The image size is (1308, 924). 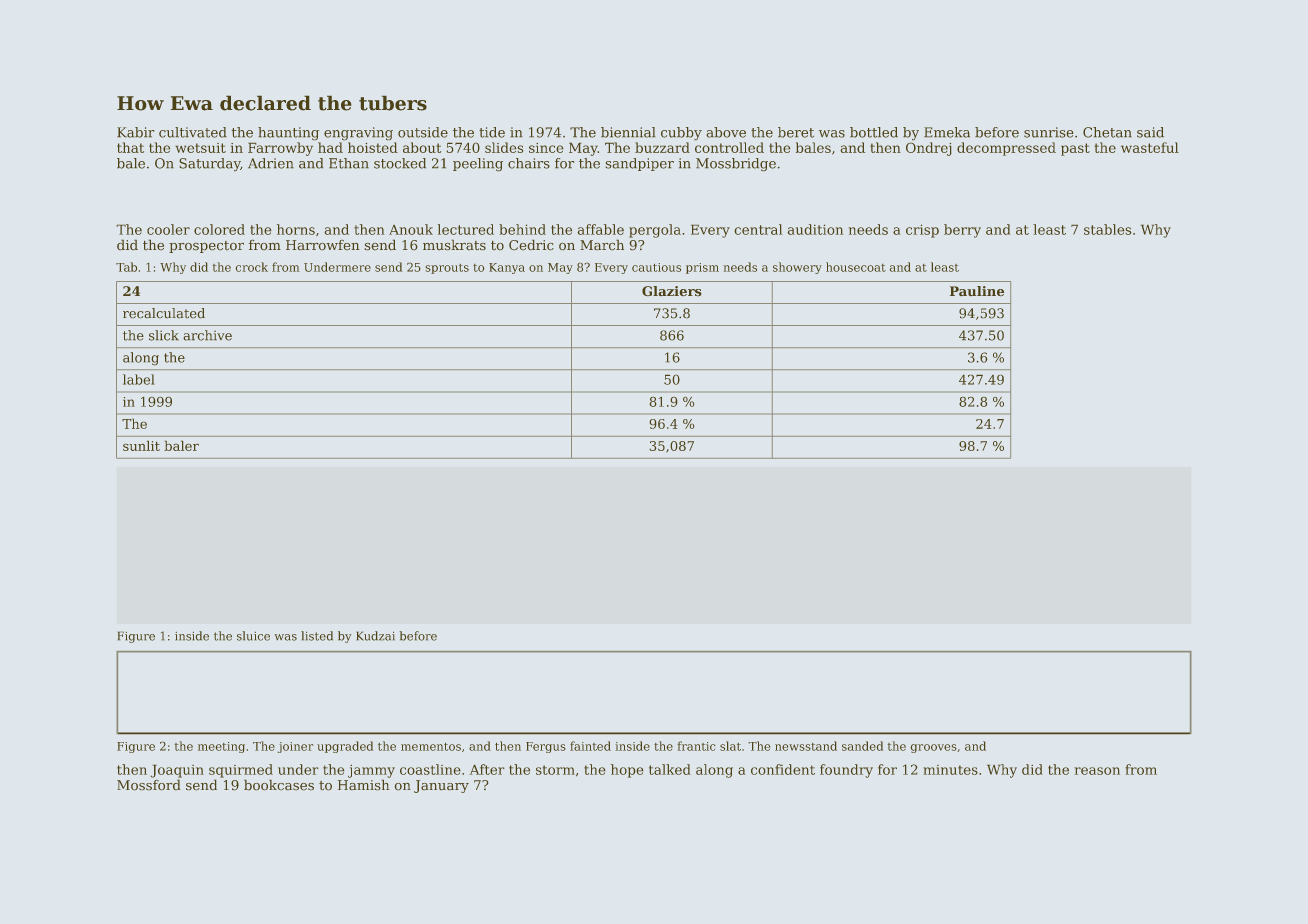 What do you see at coordinates (929, 149) in the screenshot?
I see `Ondrej` at bounding box center [929, 149].
